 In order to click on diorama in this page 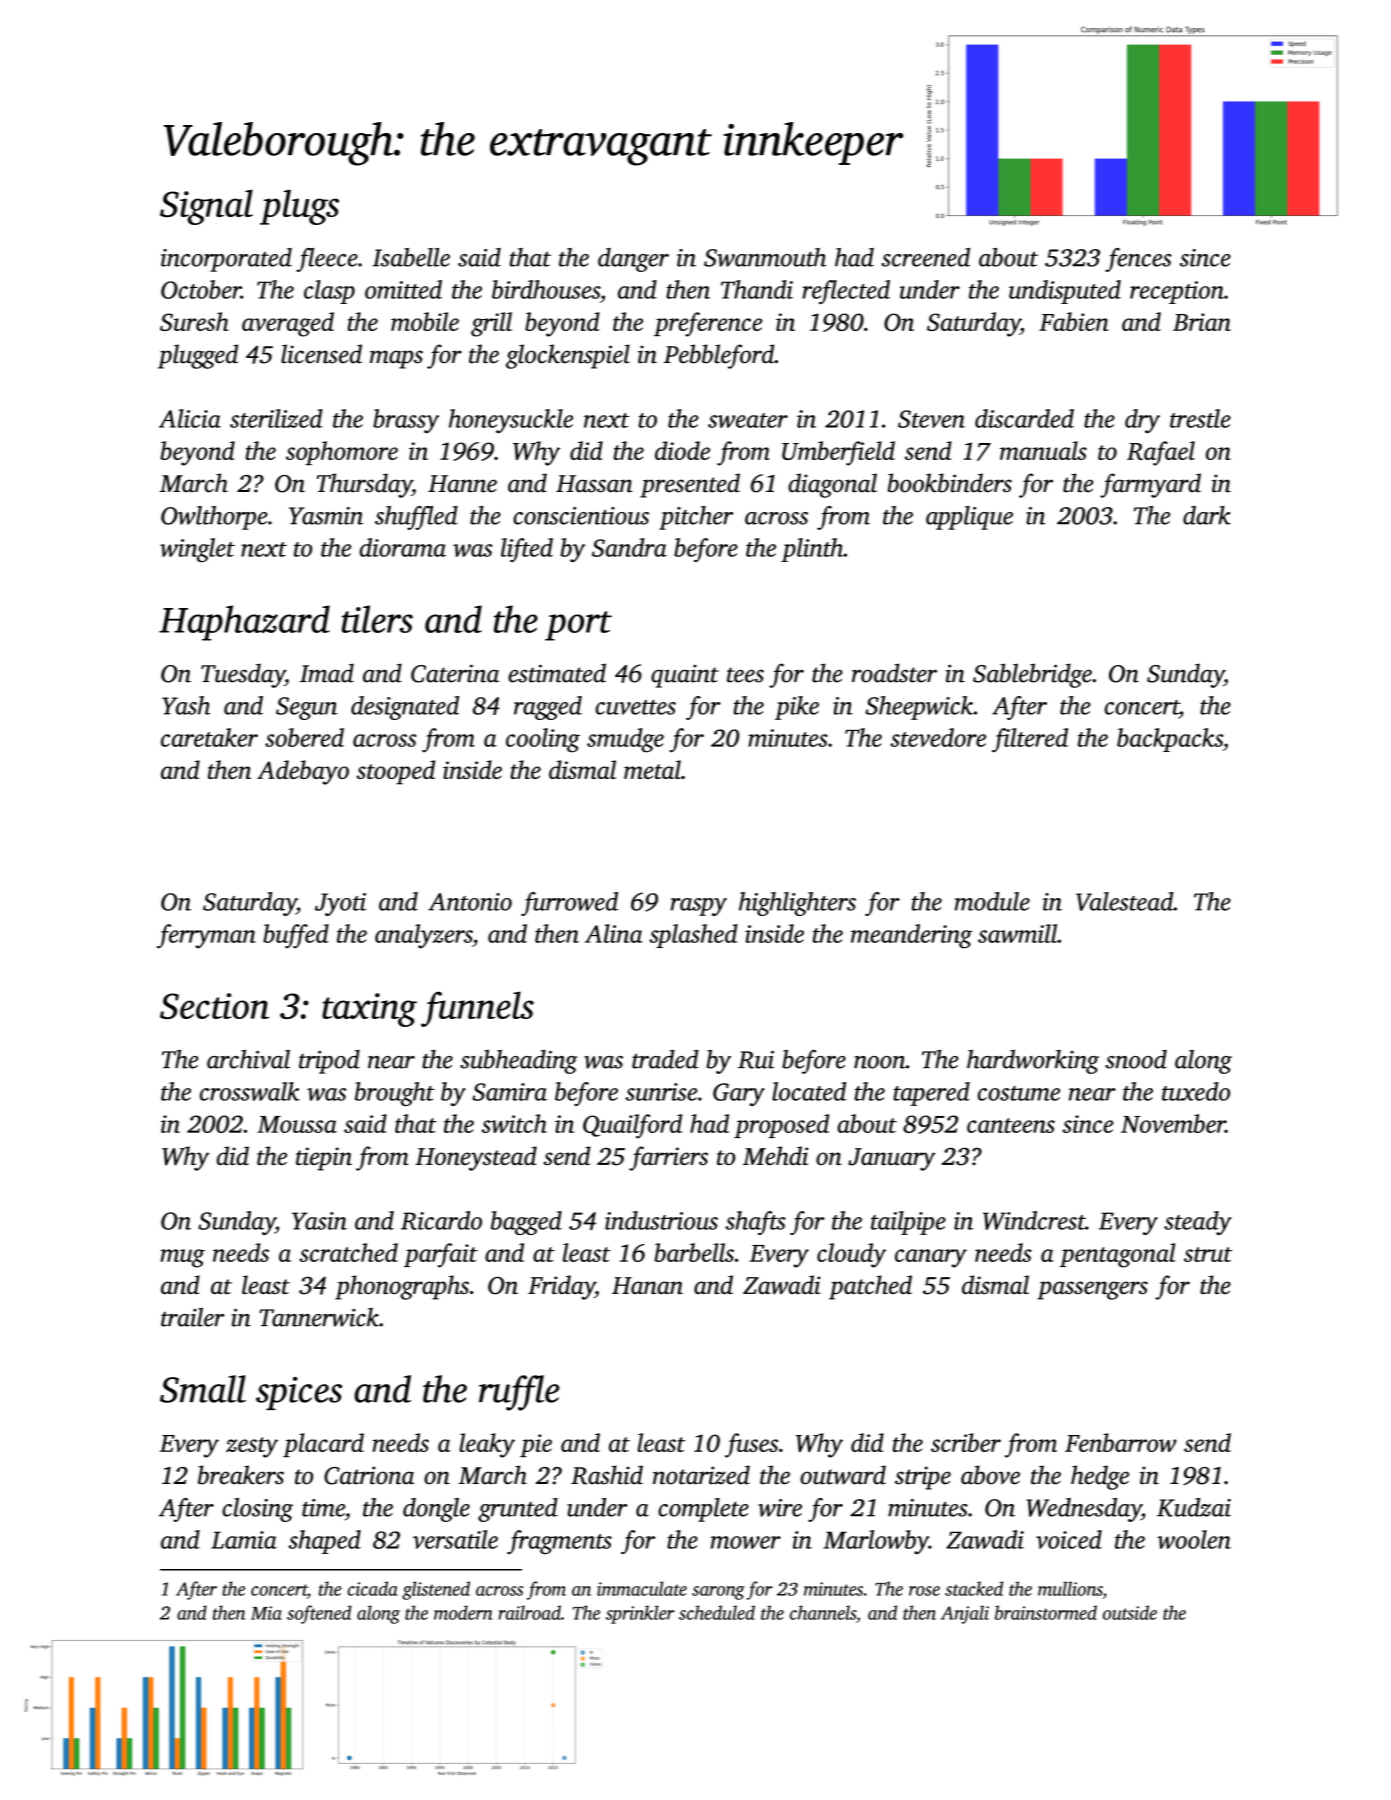, I will do `click(402, 547)`.
